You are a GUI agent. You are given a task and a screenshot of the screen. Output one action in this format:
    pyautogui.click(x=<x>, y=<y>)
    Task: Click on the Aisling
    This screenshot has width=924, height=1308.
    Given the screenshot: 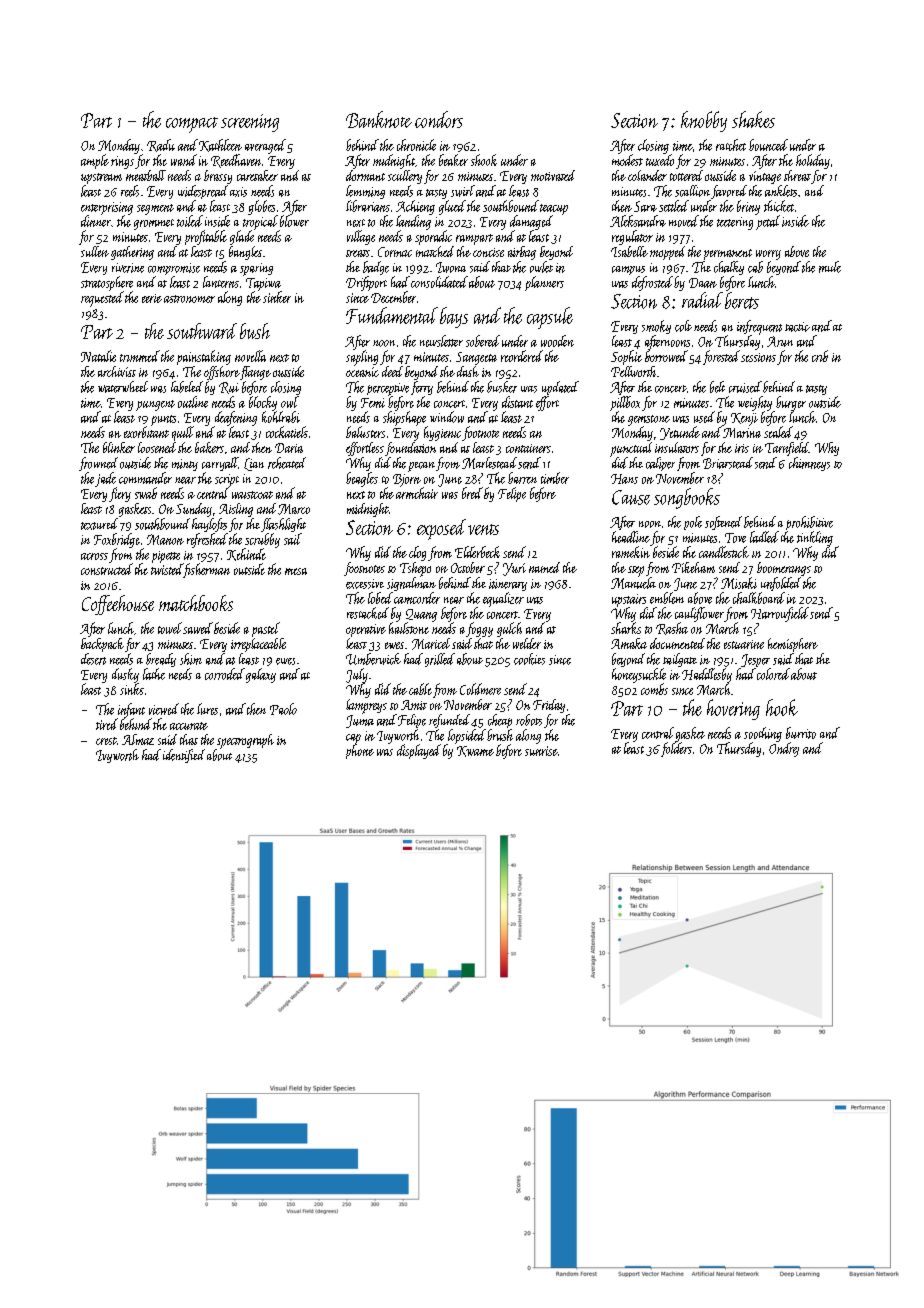 What is the action you would take?
    pyautogui.click(x=236, y=510)
